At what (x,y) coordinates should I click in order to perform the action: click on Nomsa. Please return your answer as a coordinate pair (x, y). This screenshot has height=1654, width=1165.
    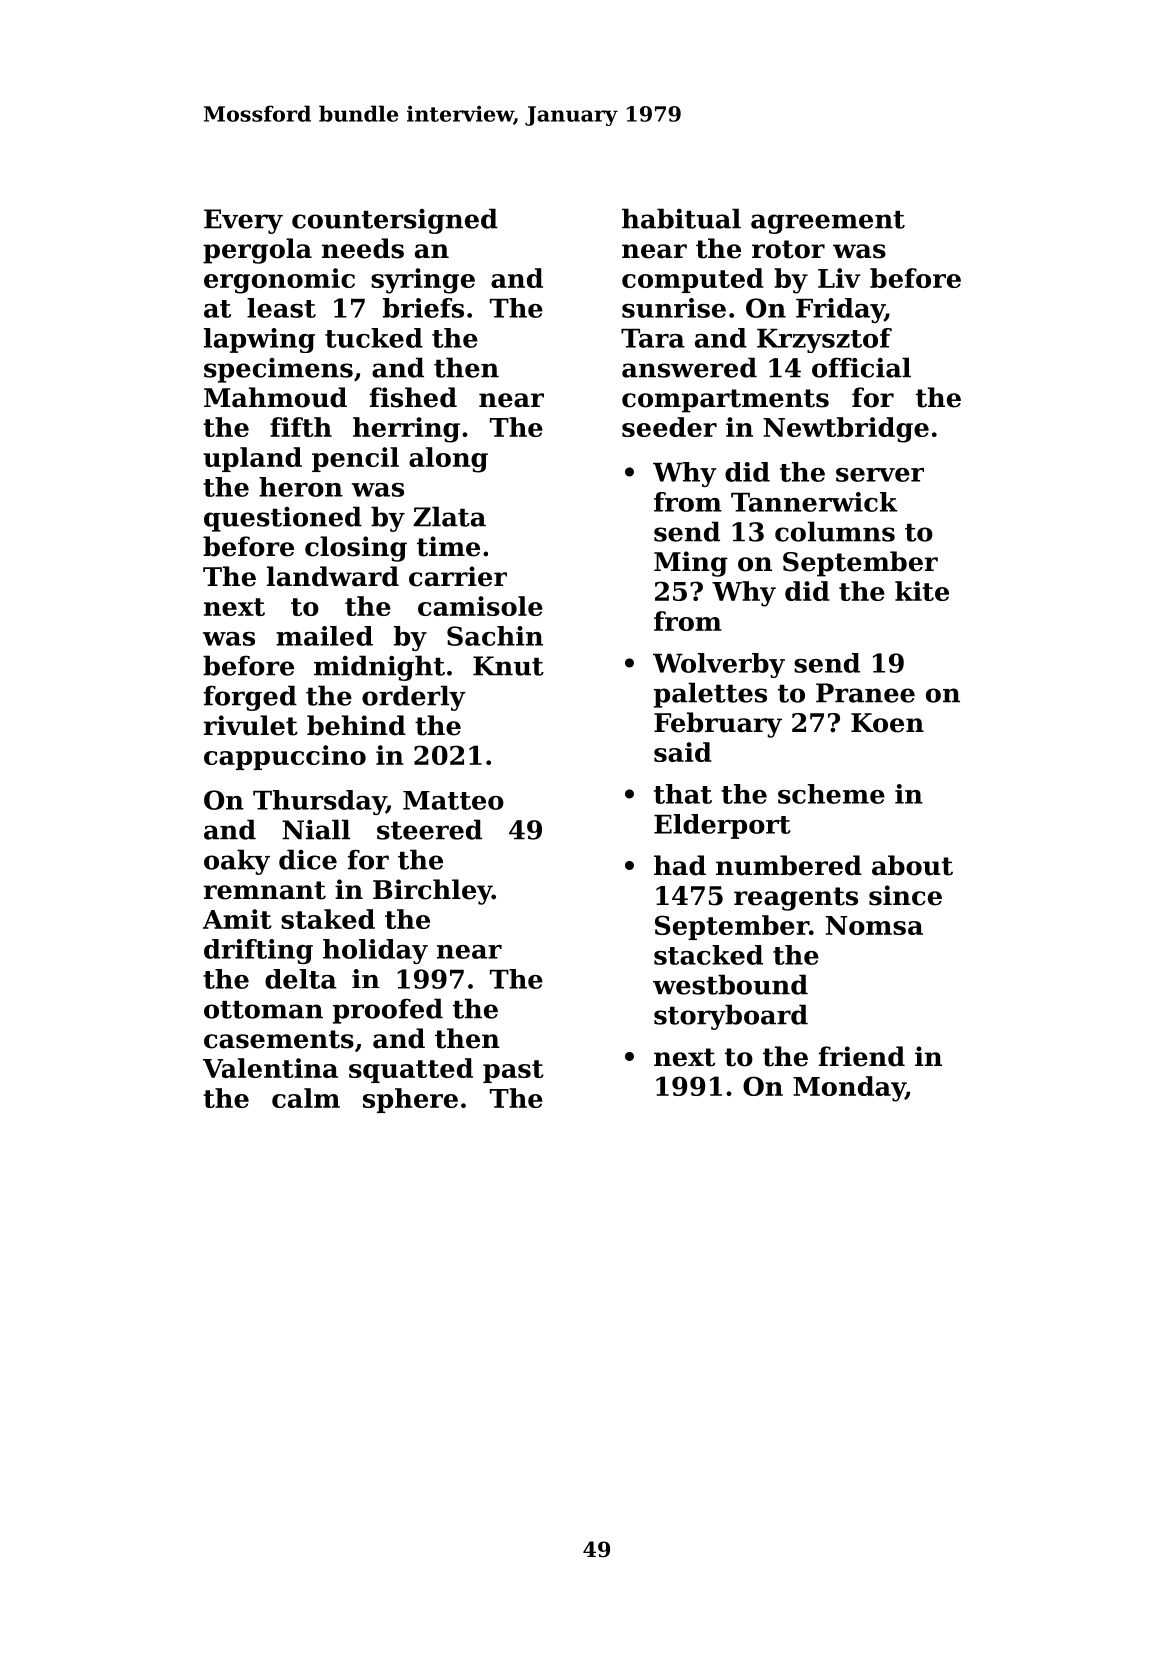
    Looking at the image, I should click on (874, 925).
